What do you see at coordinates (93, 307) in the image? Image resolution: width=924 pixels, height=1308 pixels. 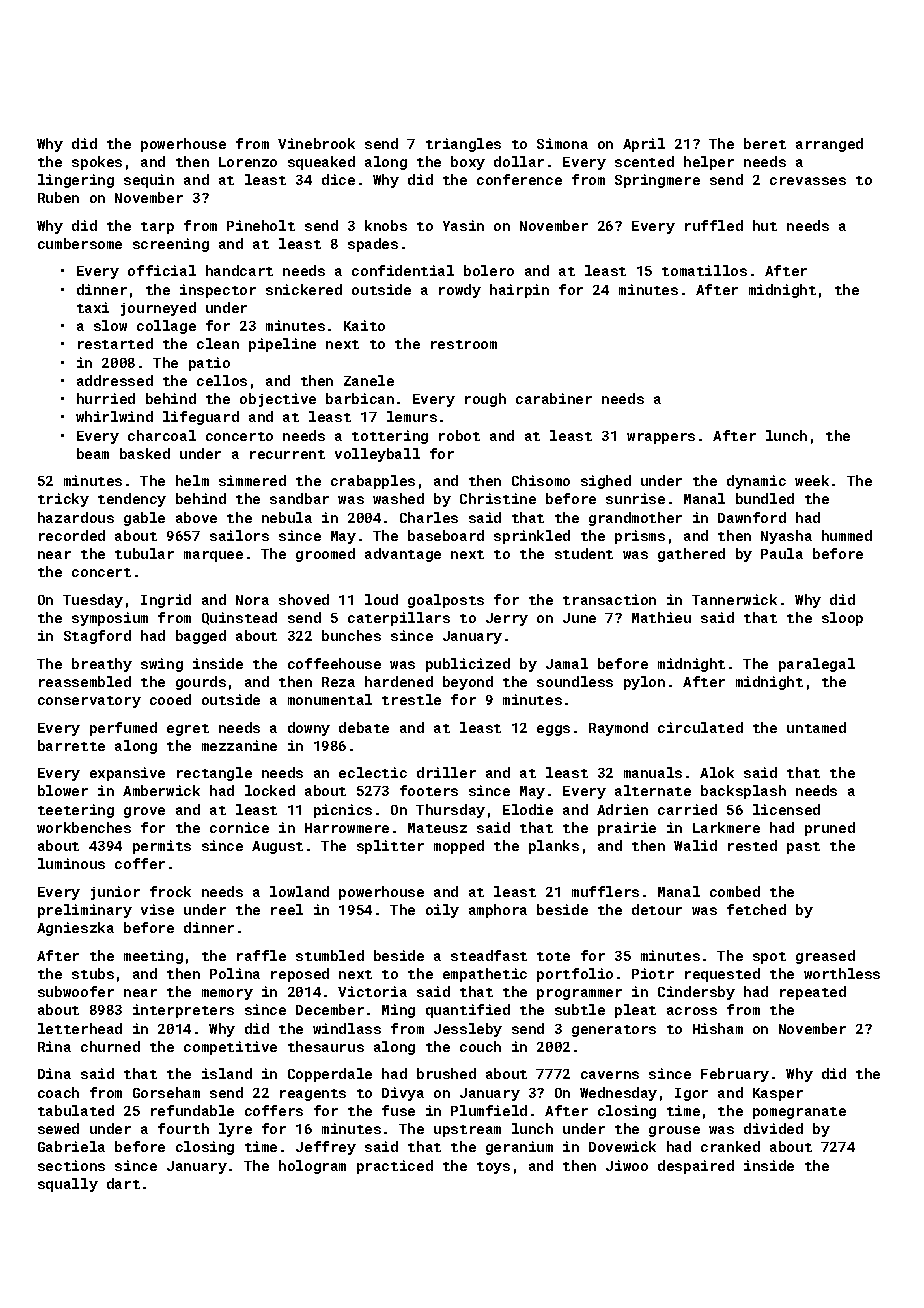 I see `taxi` at bounding box center [93, 307].
